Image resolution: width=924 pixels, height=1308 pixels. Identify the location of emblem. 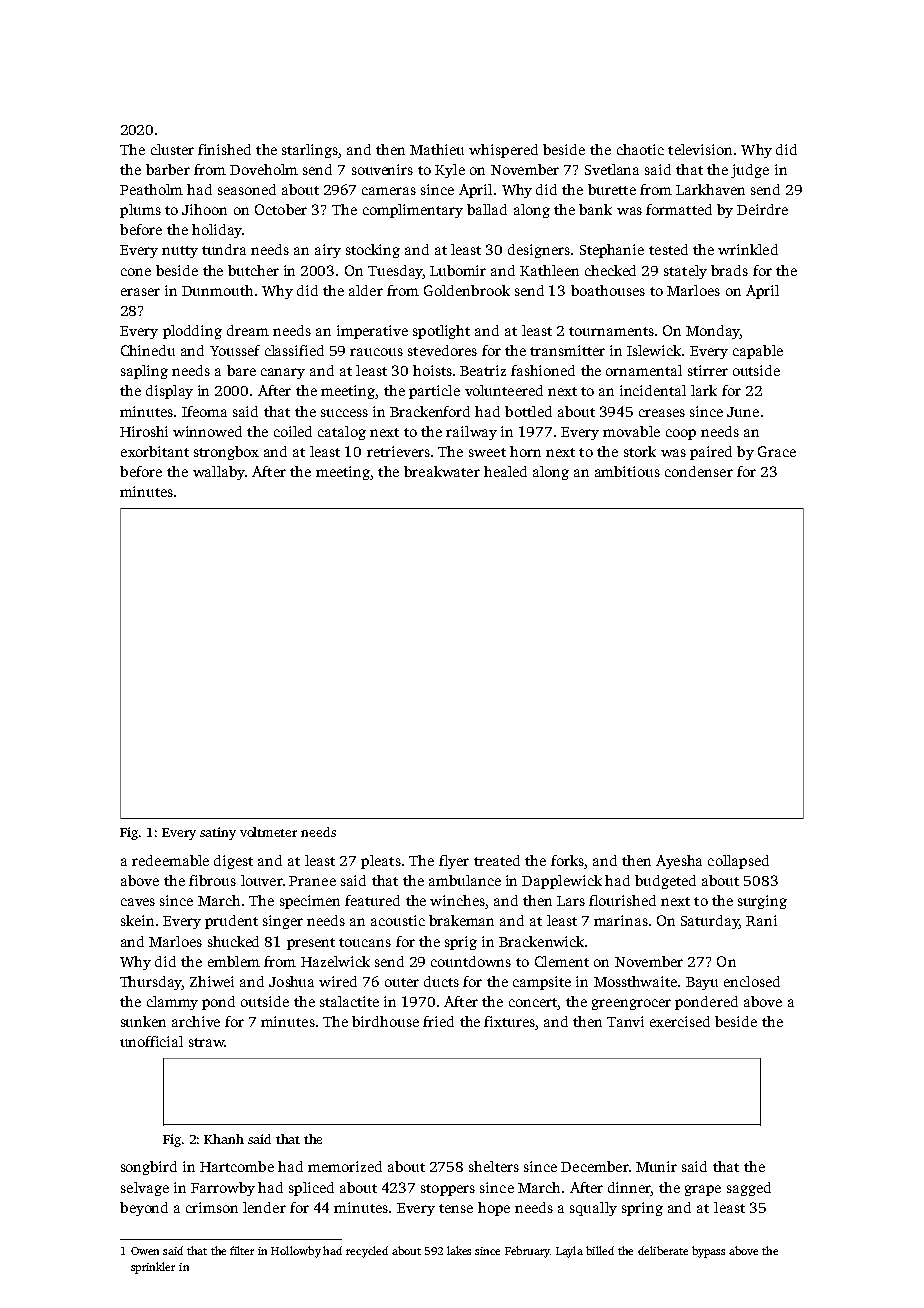
(234, 961).
